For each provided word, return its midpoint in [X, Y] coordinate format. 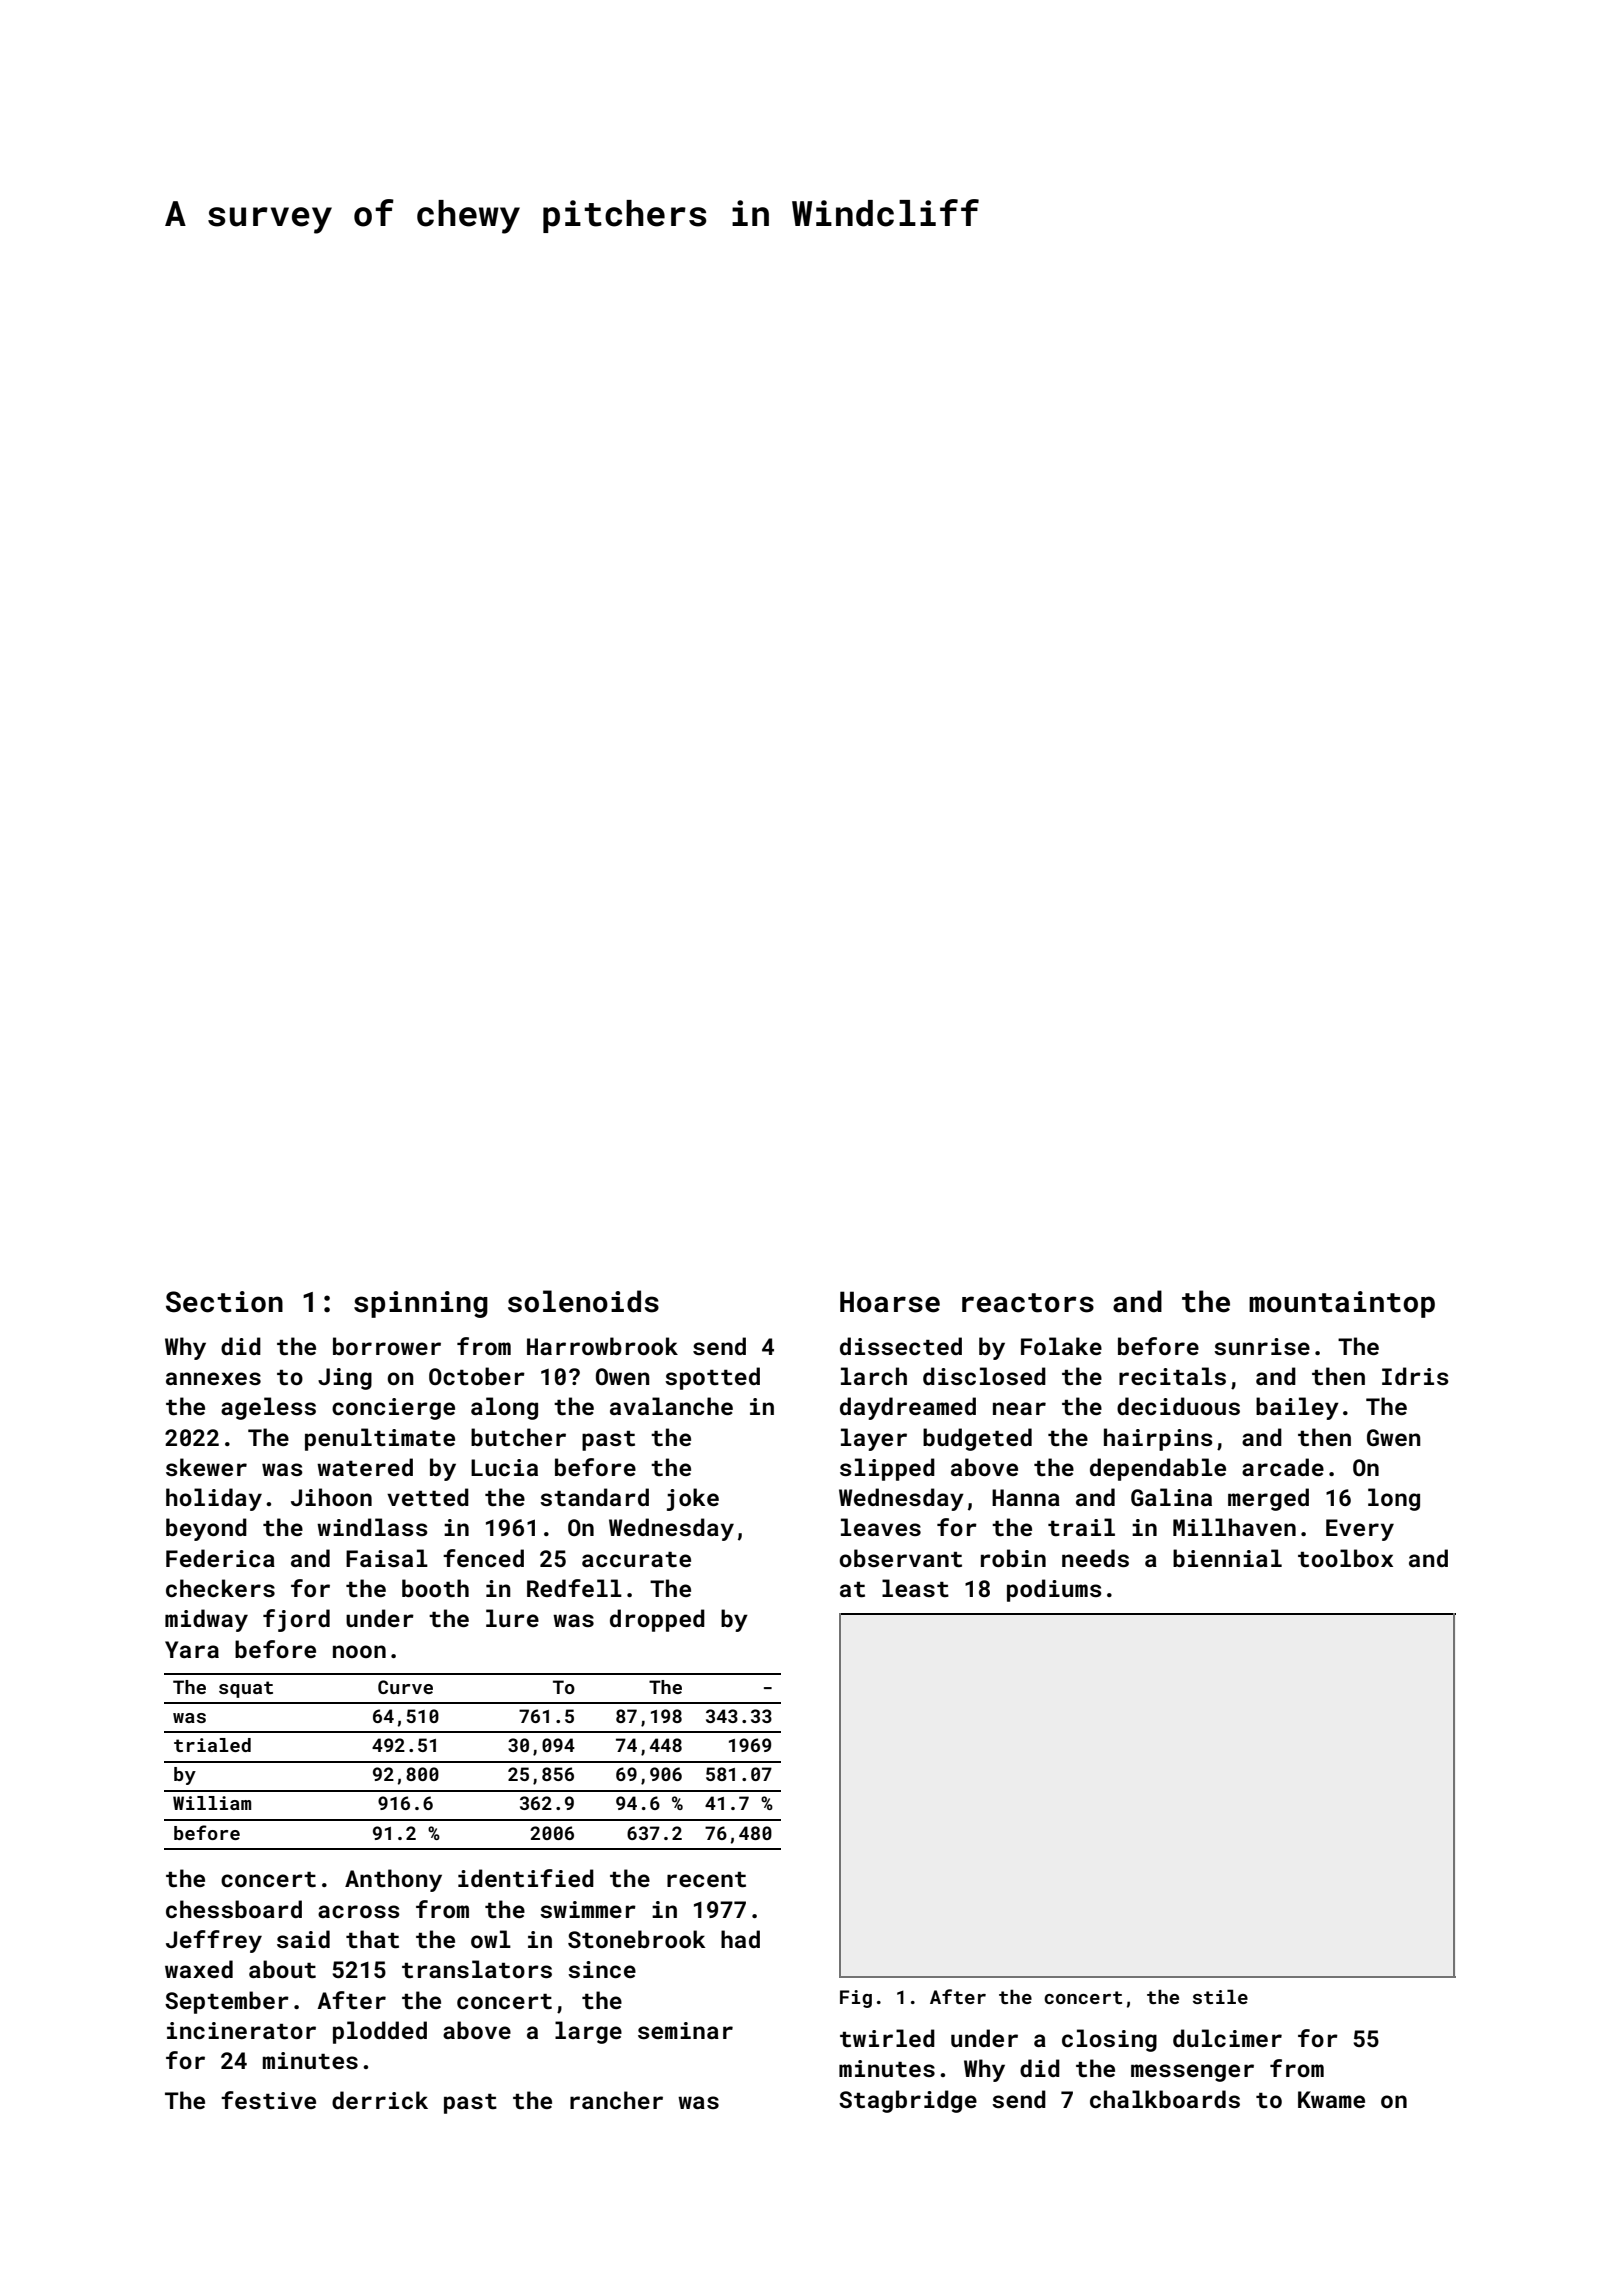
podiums [1054, 1590]
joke [693, 1499]
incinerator [241, 2030]
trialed [212, 1745]
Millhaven [1234, 1527]
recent [706, 1879]
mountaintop [1342, 1304]
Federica [220, 1558]
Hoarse [890, 1302]
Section [224, 1302]
